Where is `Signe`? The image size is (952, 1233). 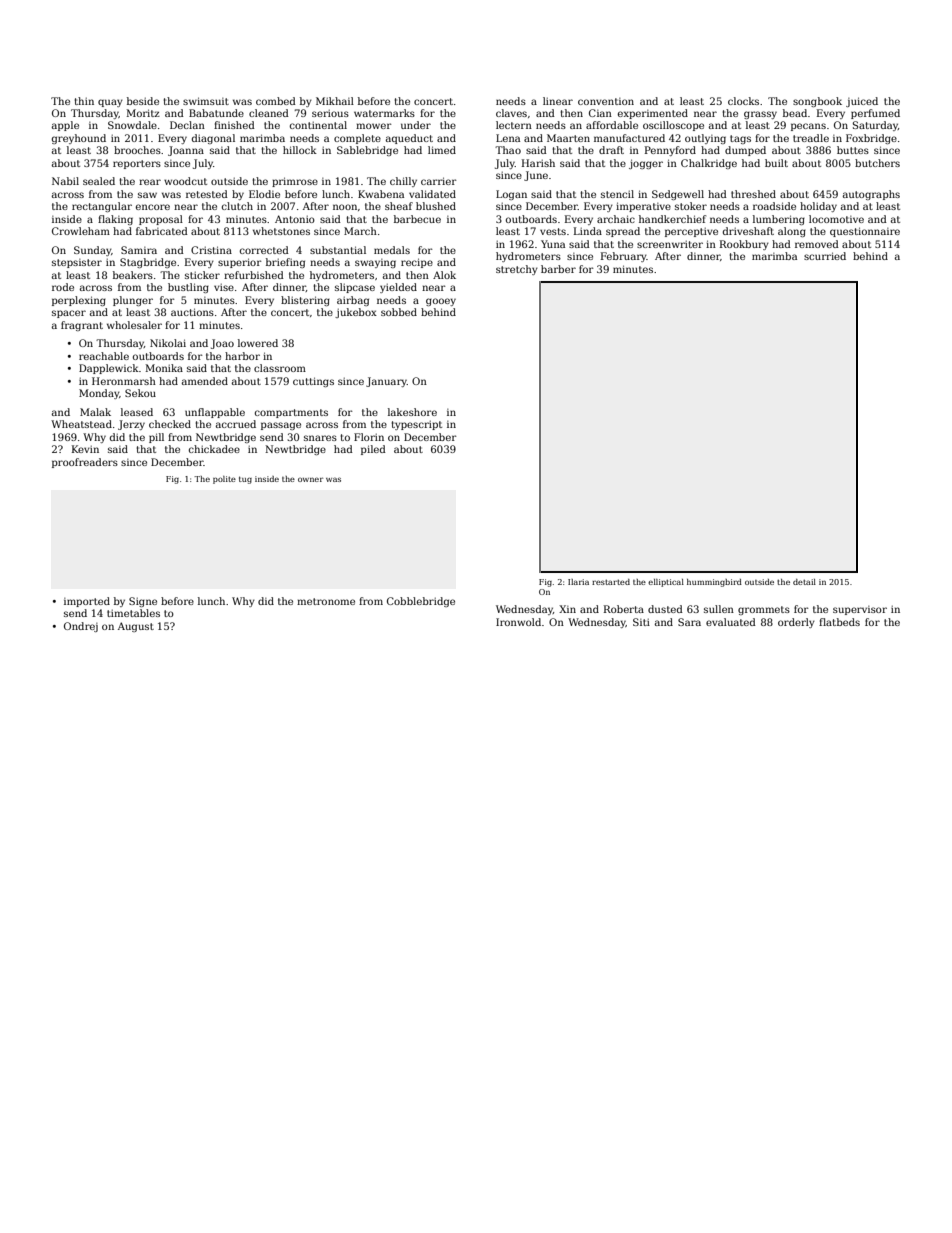 Signe is located at coordinates (143, 602).
